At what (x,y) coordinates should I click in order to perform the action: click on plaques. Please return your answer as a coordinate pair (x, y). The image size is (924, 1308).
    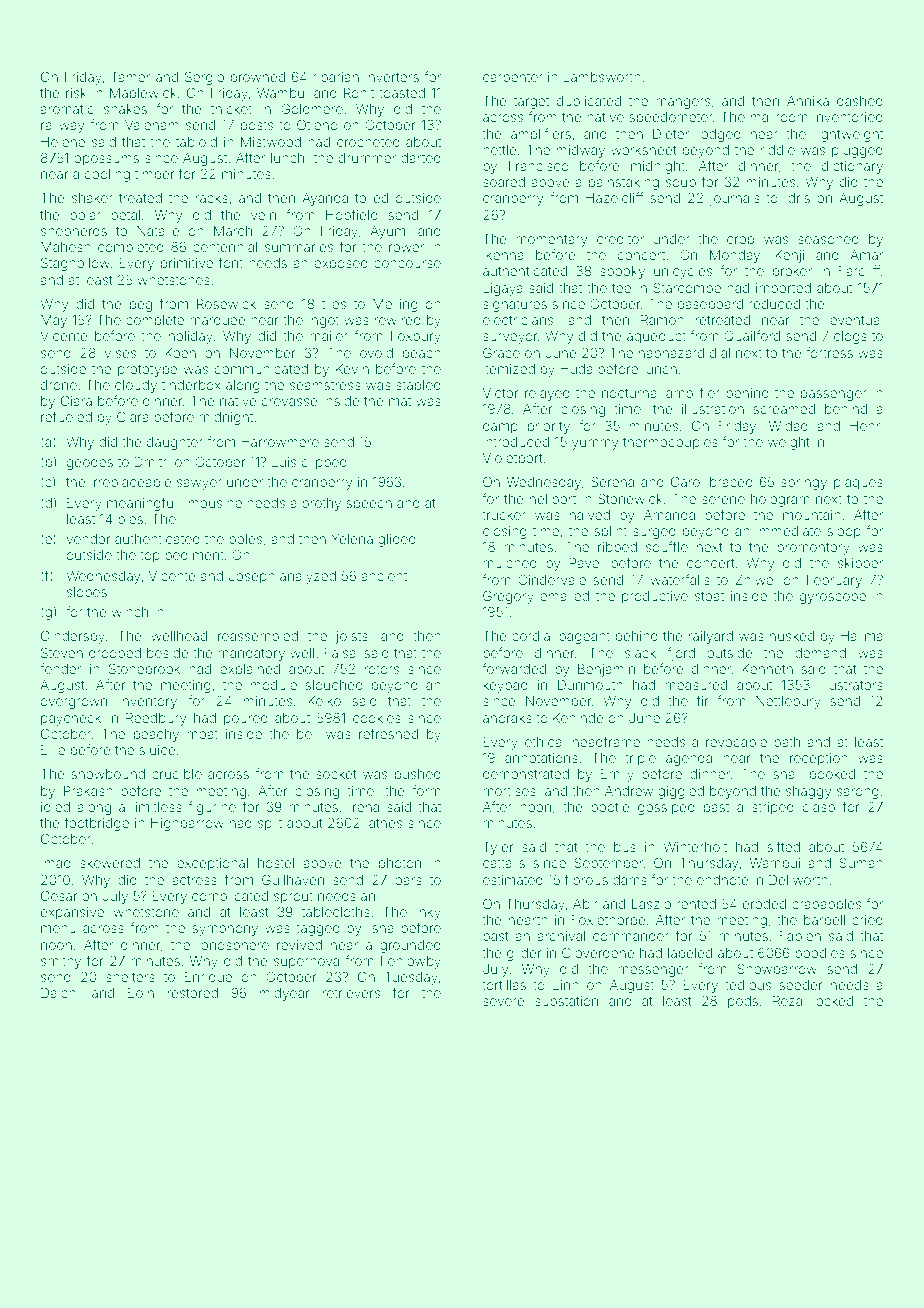
    Looking at the image, I should click on (858, 483).
